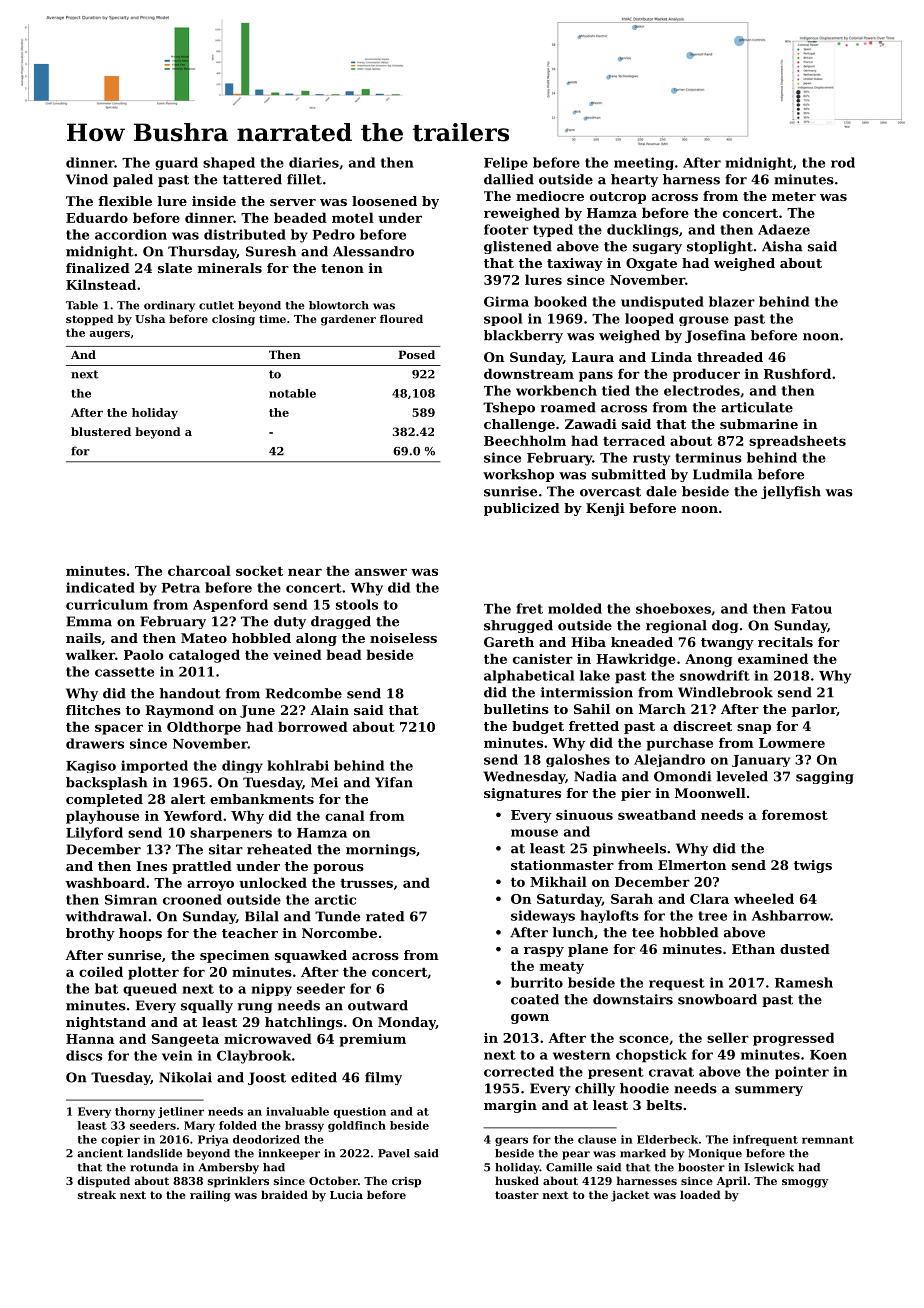  What do you see at coordinates (605, 509) in the document?
I see `Kenji` at bounding box center [605, 509].
